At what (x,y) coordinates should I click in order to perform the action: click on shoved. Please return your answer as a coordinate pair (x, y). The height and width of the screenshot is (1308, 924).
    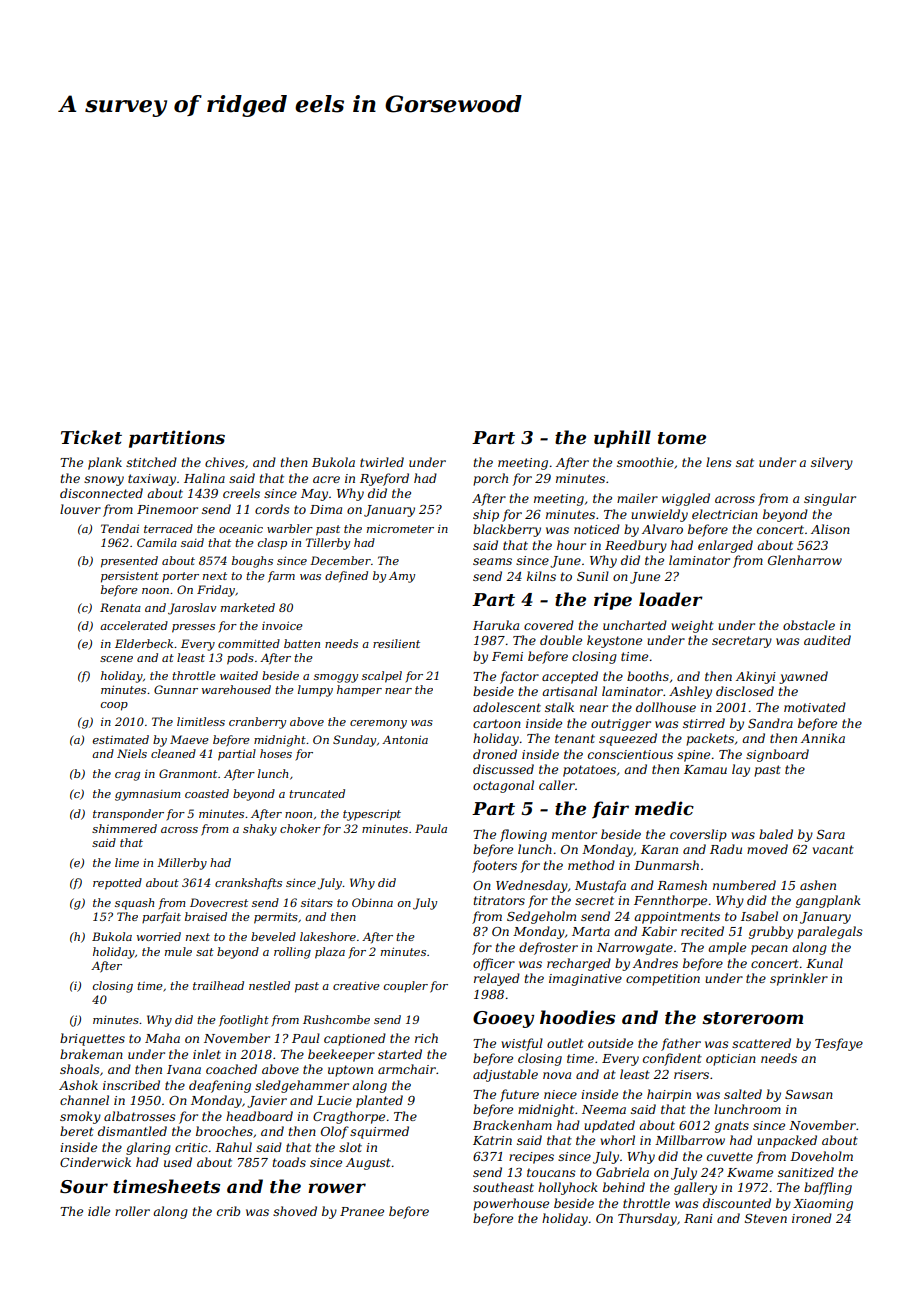
    Looking at the image, I should click on (295, 1211).
